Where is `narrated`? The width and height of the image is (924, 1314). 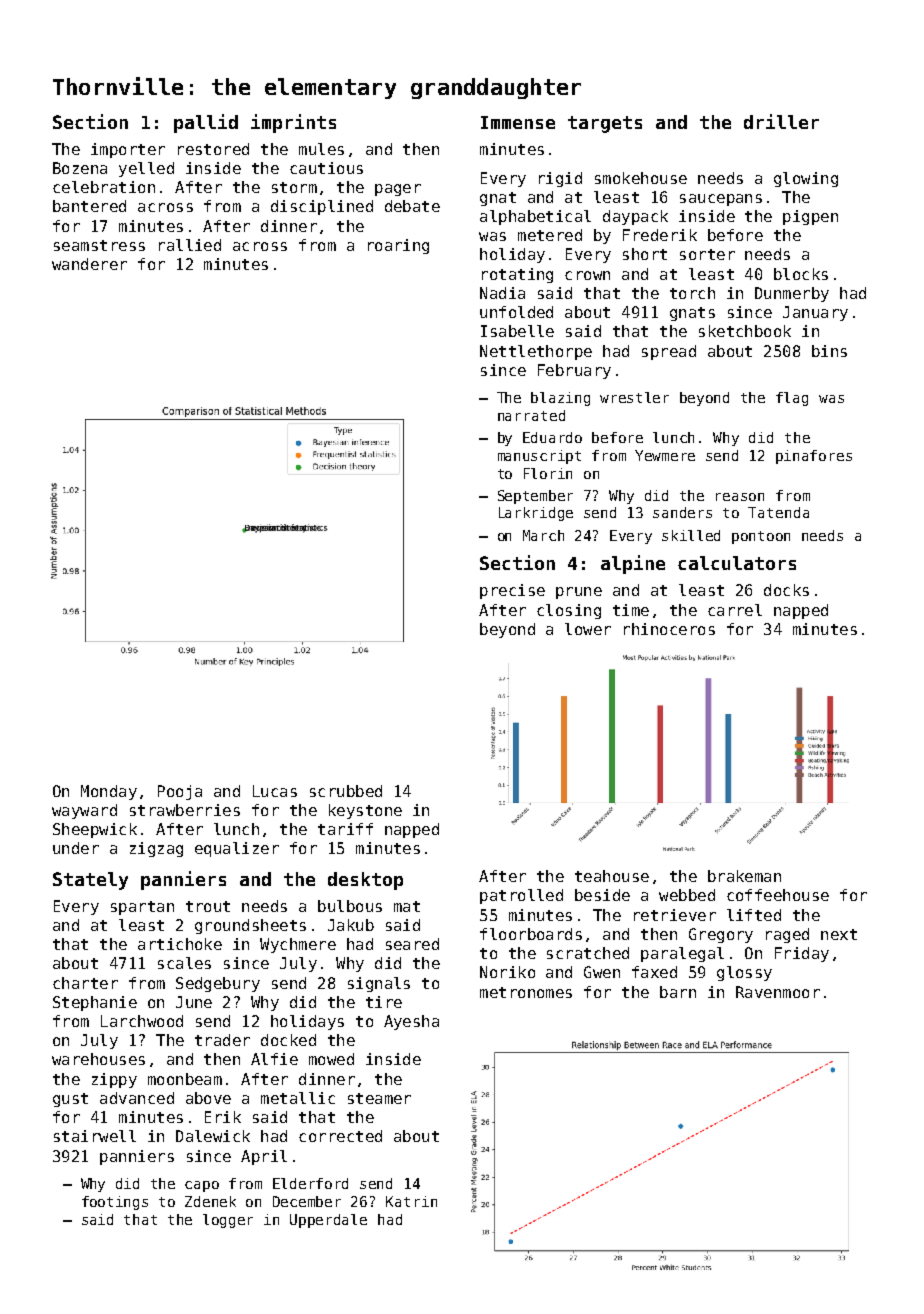 narrated is located at coordinates (531, 415).
